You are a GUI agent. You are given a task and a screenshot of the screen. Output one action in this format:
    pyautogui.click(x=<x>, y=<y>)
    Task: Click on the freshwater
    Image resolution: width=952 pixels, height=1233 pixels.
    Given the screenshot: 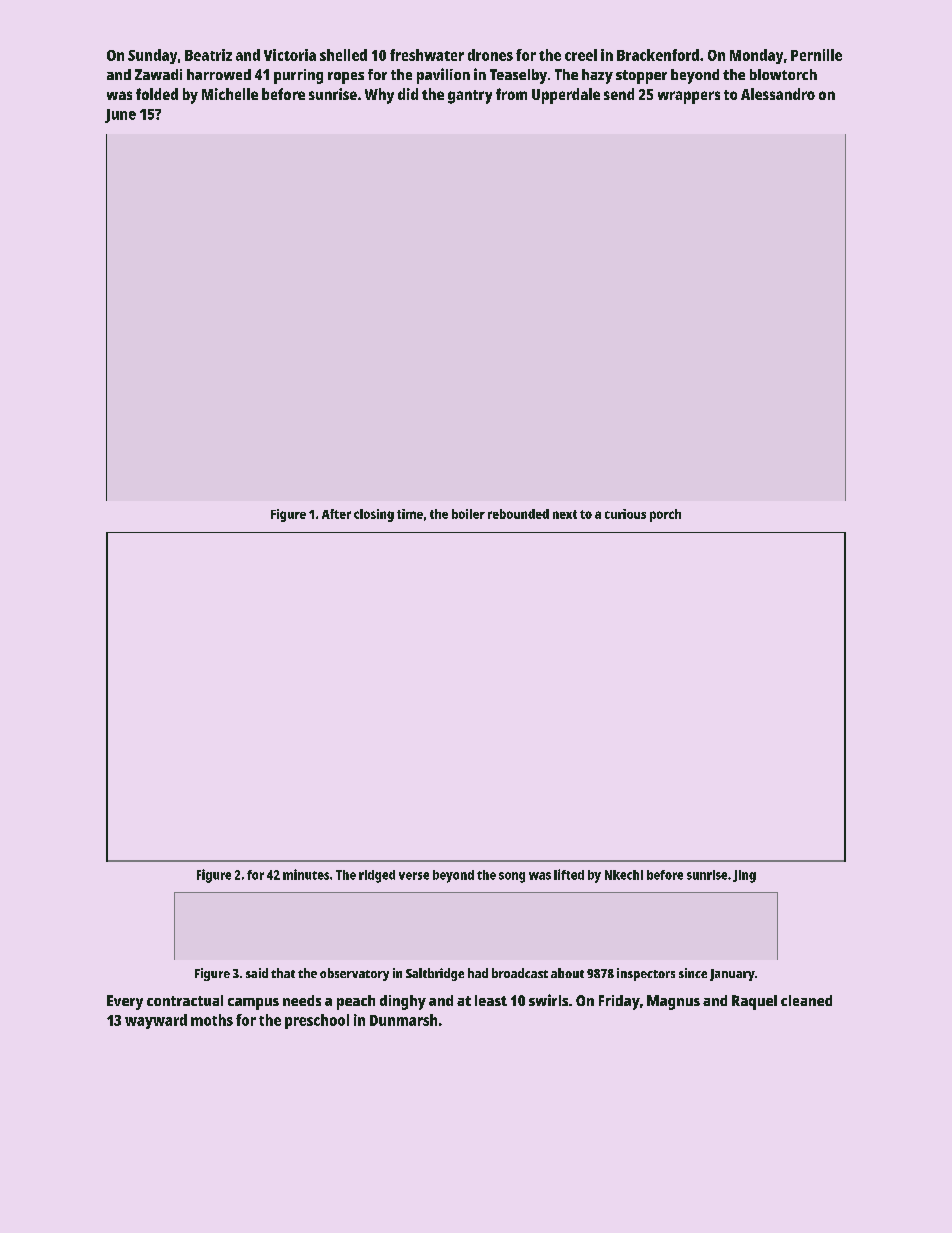 What is the action you would take?
    pyautogui.click(x=427, y=55)
